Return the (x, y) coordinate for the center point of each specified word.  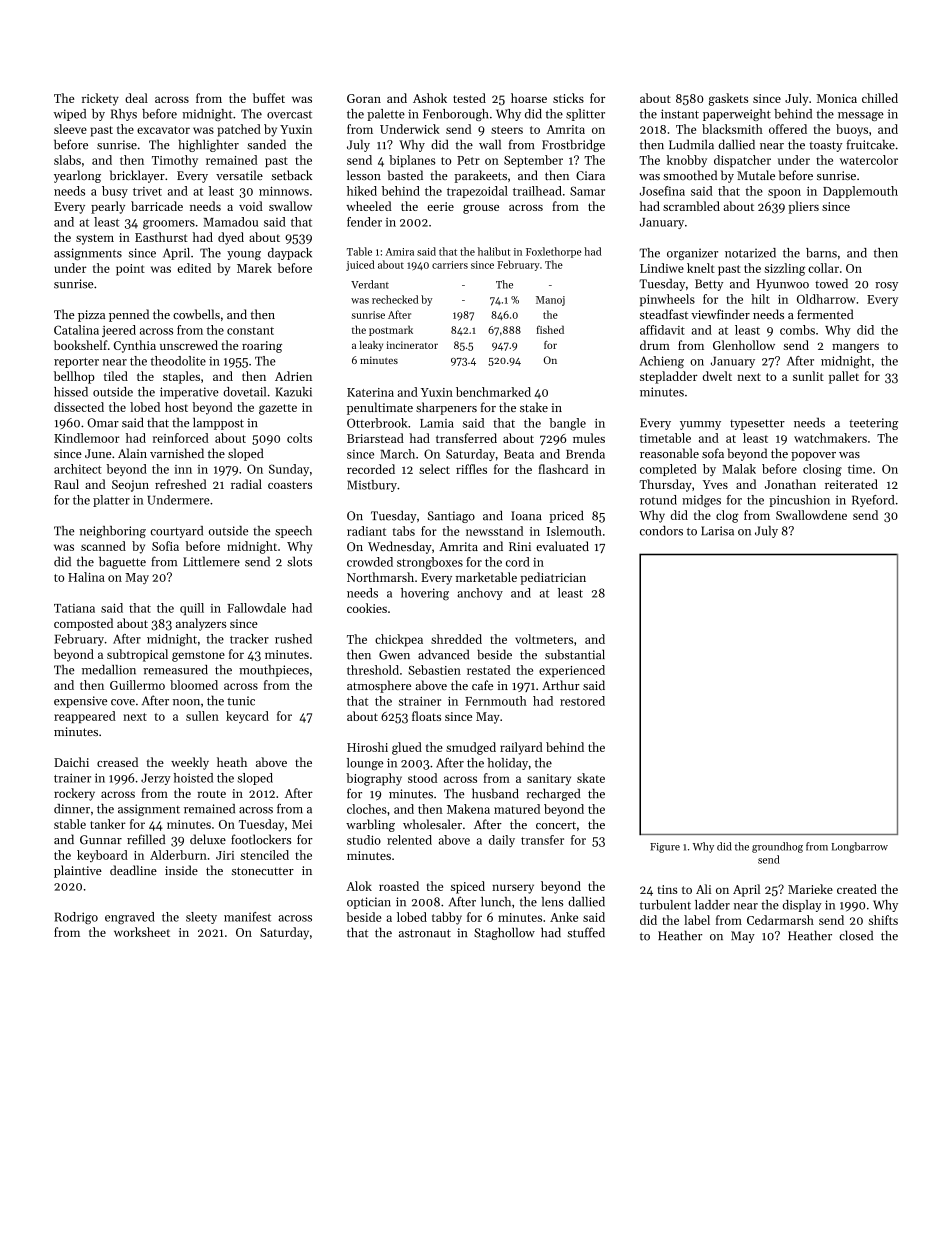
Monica (837, 98)
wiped (69, 115)
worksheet (142, 932)
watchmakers (830, 438)
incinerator (412, 345)
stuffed (586, 932)
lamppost (218, 423)
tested (469, 98)
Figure (665, 848)
